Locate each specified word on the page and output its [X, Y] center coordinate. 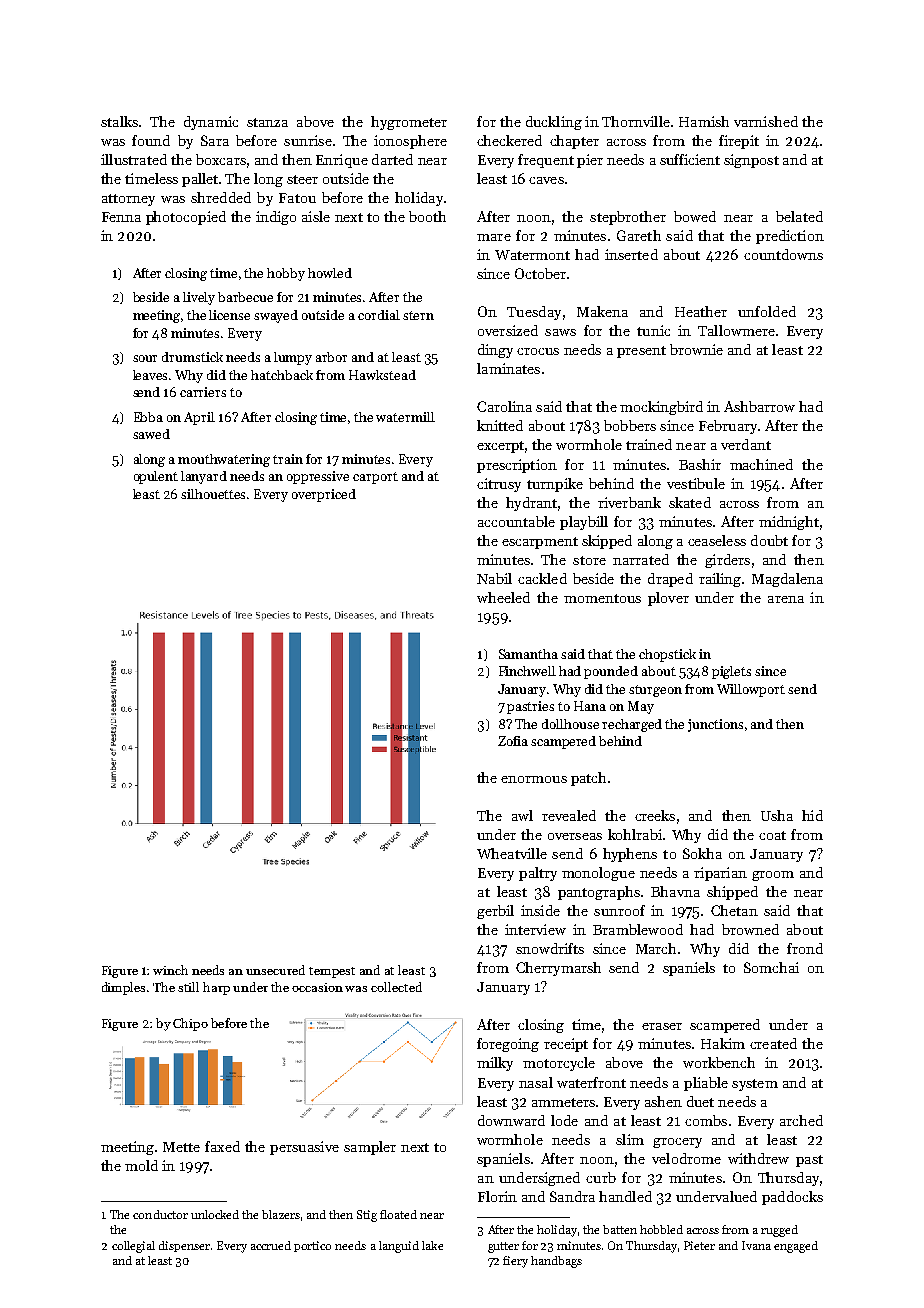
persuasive [304, 1148]
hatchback [282, 375]
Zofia [513, 741]
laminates [508, 368]
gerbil [495, 912]
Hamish [704, 121]
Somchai [771, 967]
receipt [566, 1045]
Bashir [700, 464]
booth [427, 216]
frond [805, 948]
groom [773, 876]
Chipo [190, 1024]
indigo [276, 218]
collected [396, 987]
